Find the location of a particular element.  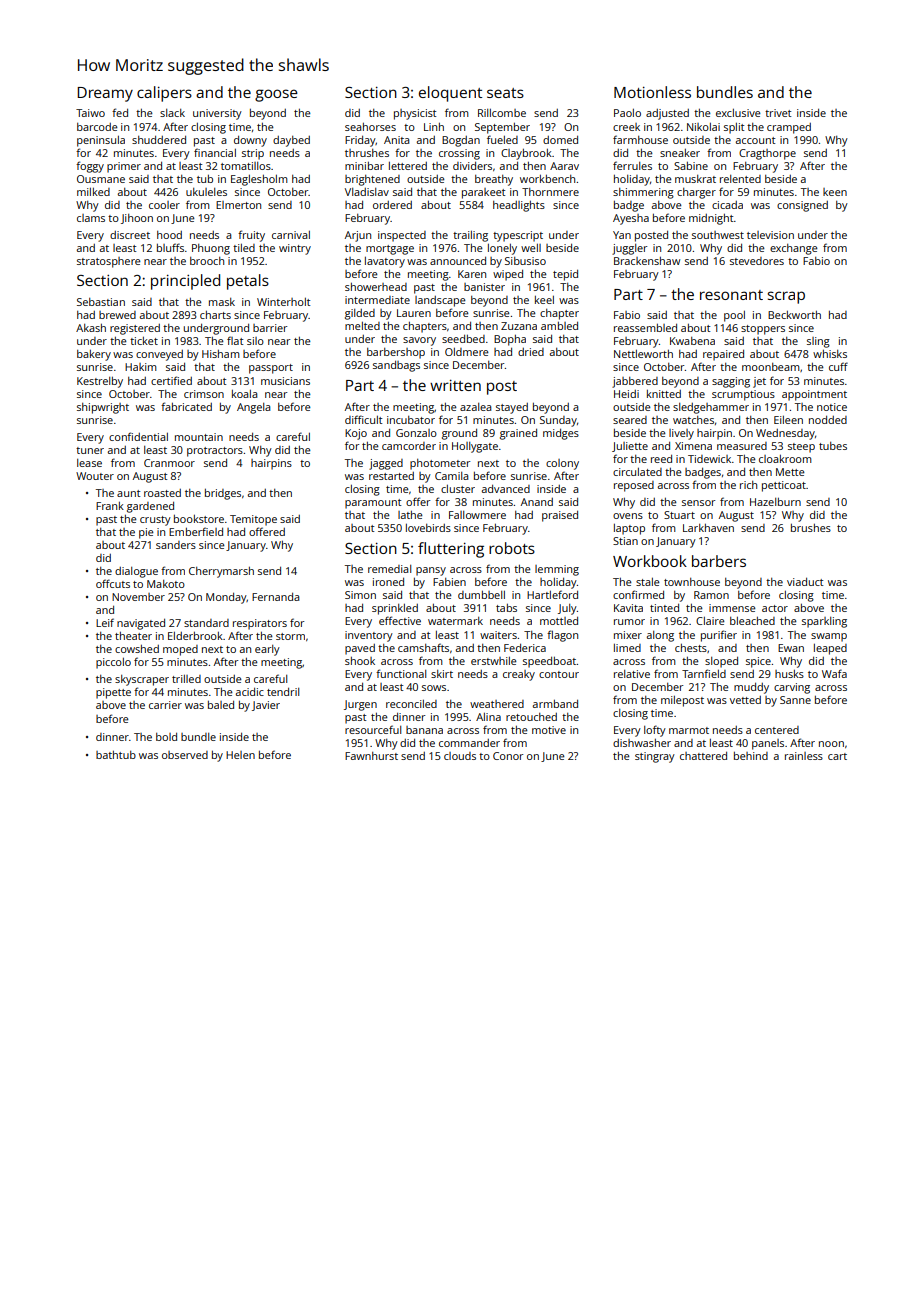

shuddered is located at coordinates (159, 140).
